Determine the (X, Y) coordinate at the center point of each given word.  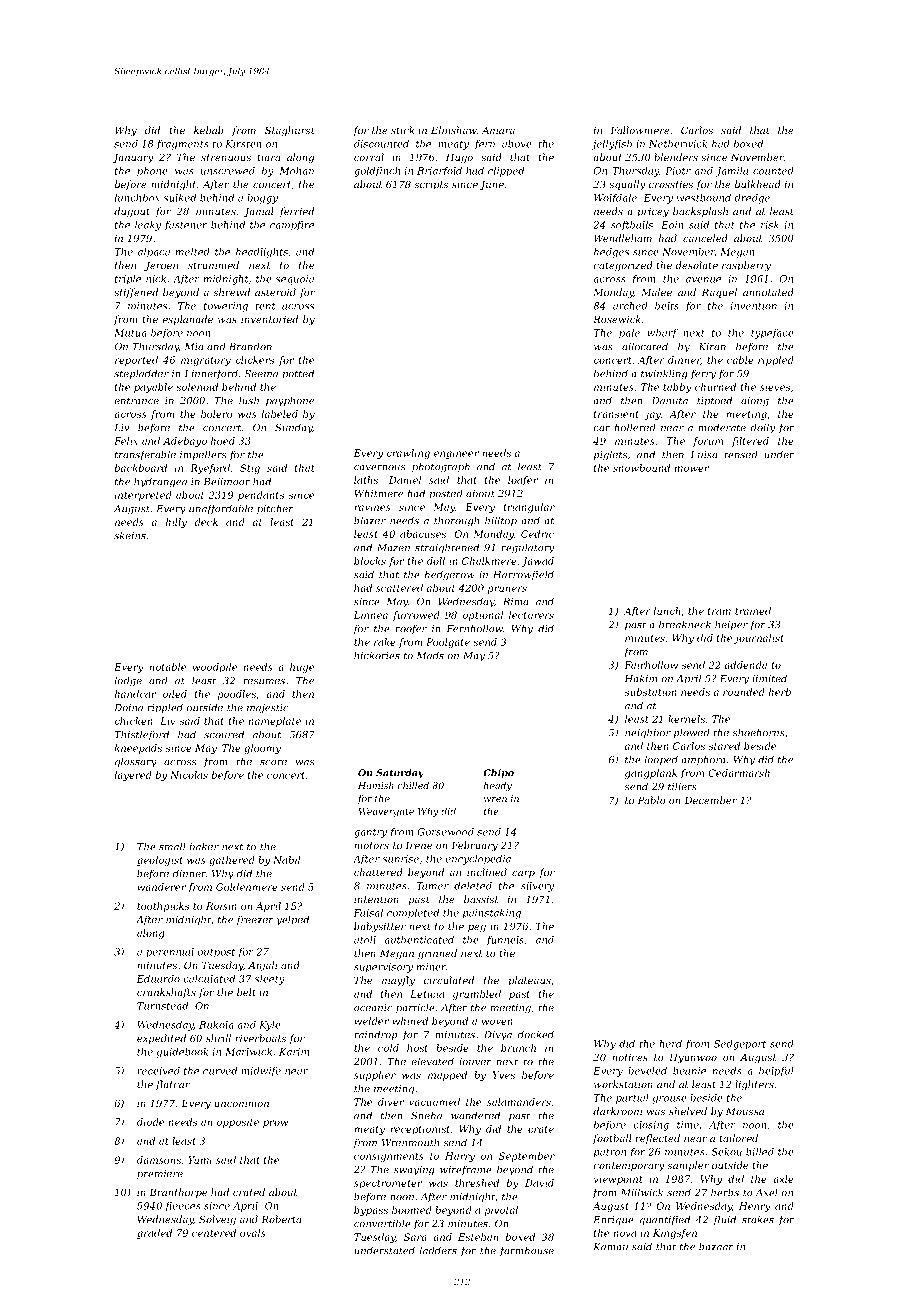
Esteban (478, 1237)
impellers (203, 455)
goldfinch (377, 172)
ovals (253, 1233)
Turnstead (162, 1006)
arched (630, 306)
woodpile (215, 668)
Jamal (258, 212)
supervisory (383, 968)
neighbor (648, 733)
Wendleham (623, 238)
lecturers (531, 615)
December (710, 800)
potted (298, 374)
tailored (738, 1138)
